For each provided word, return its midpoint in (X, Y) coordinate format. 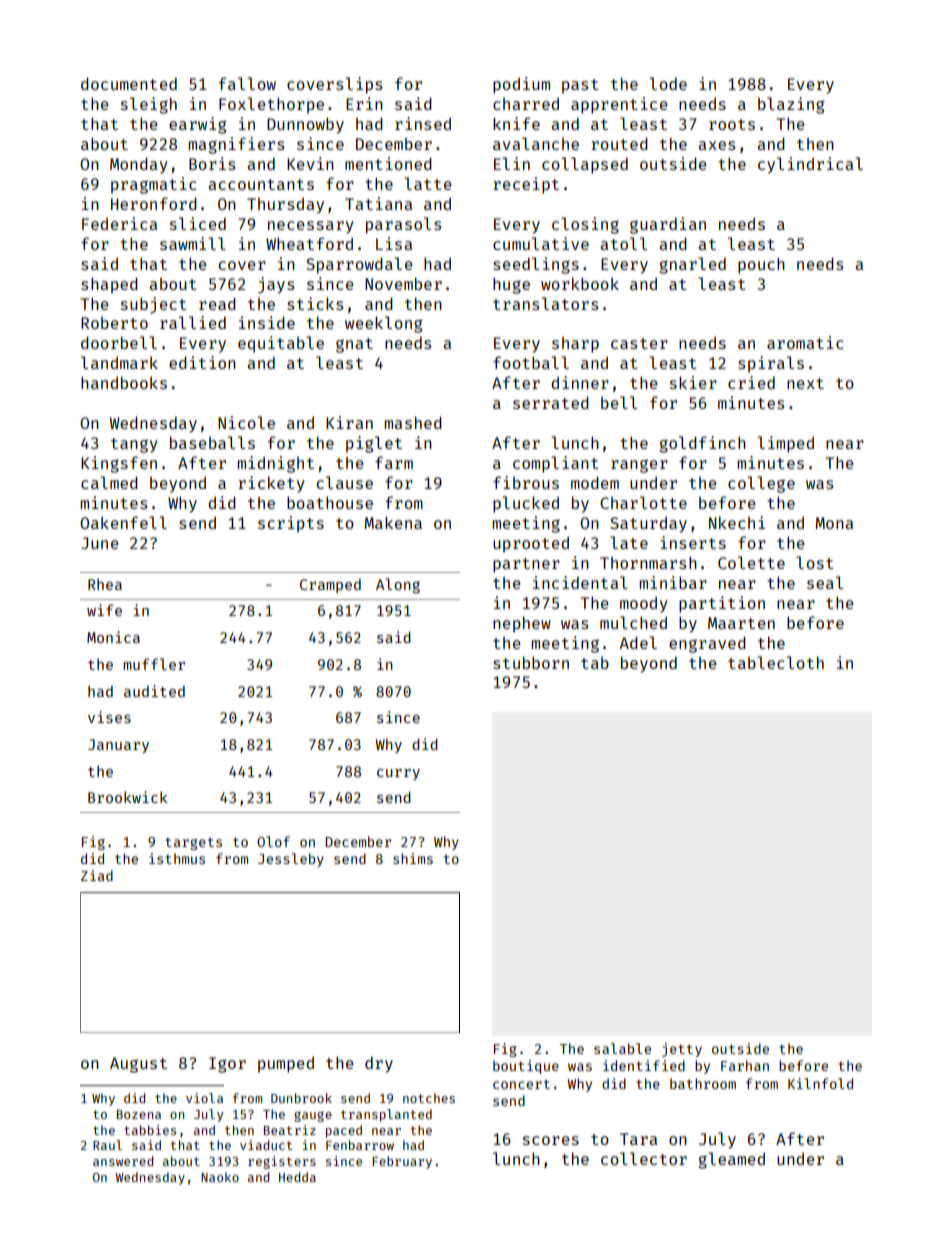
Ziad (97, 875)
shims (413, 858)
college (761, 484)
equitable (281, 344)
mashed (413, 423)
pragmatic (153, 185)
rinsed (423, 123)
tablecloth (776, 662)
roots (732, 124)
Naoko (220, 1177)
